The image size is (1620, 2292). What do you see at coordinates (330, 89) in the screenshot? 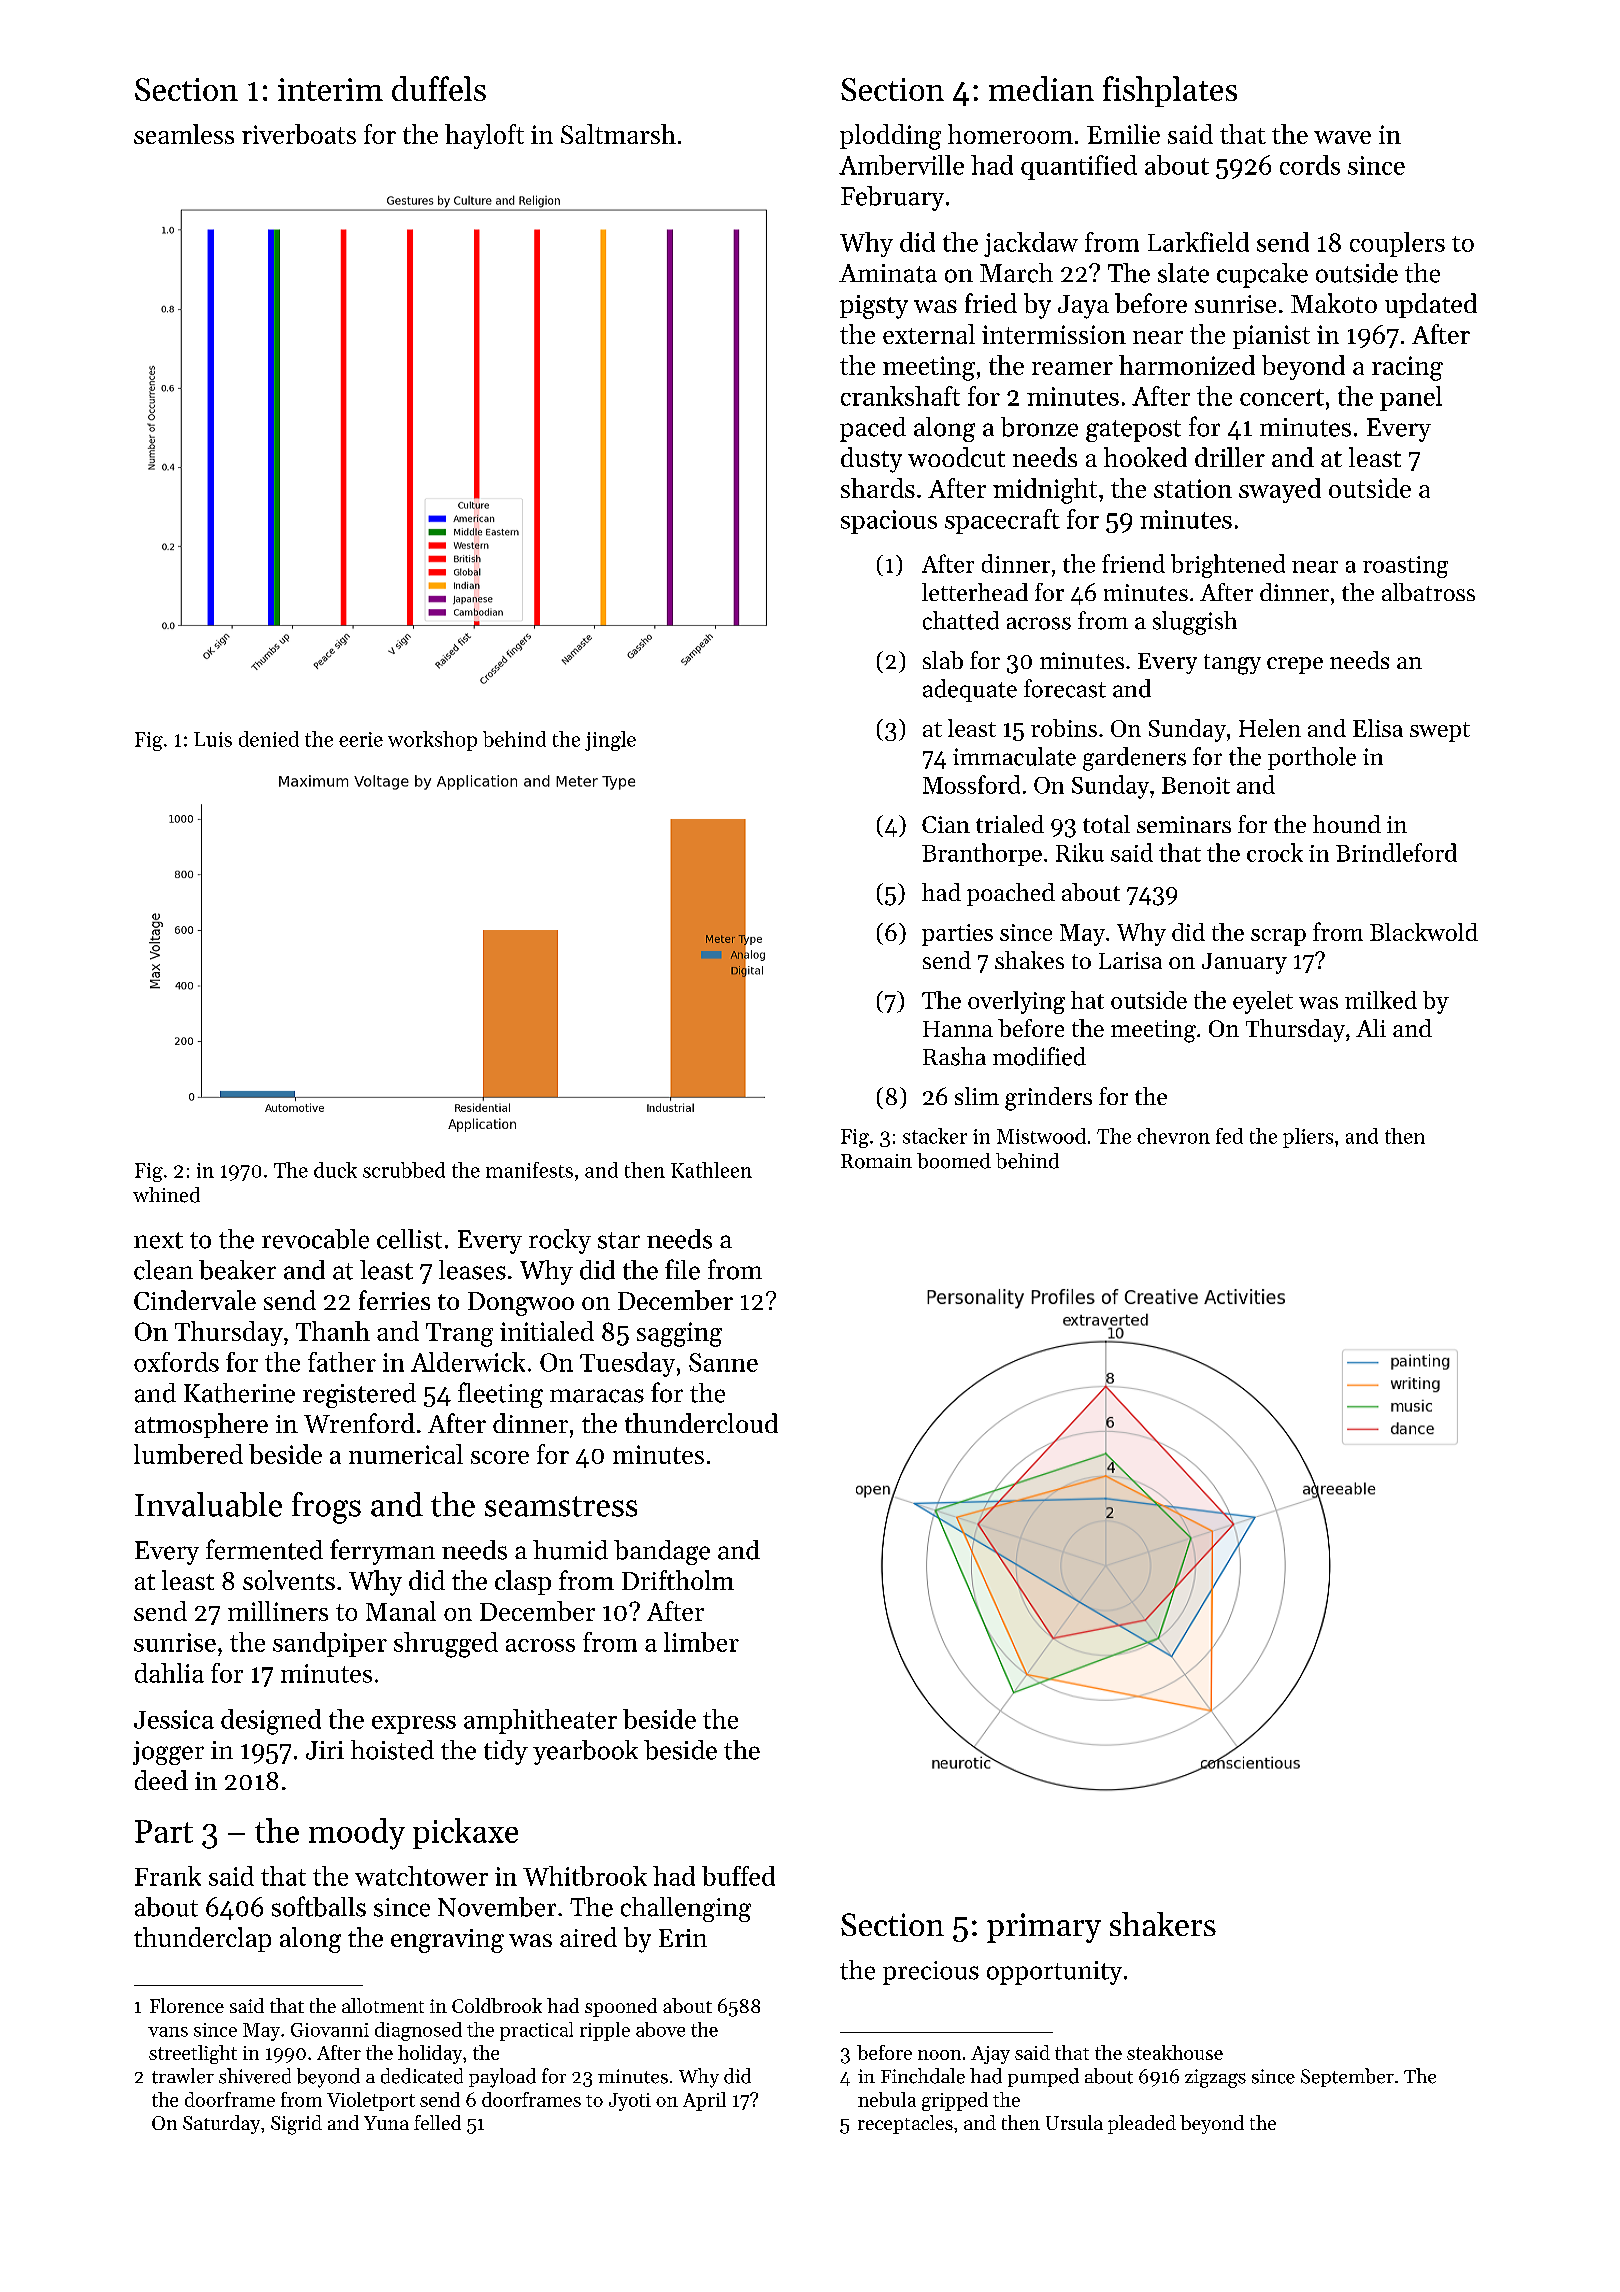
I see `interim` at bounding box center [330, 89].
